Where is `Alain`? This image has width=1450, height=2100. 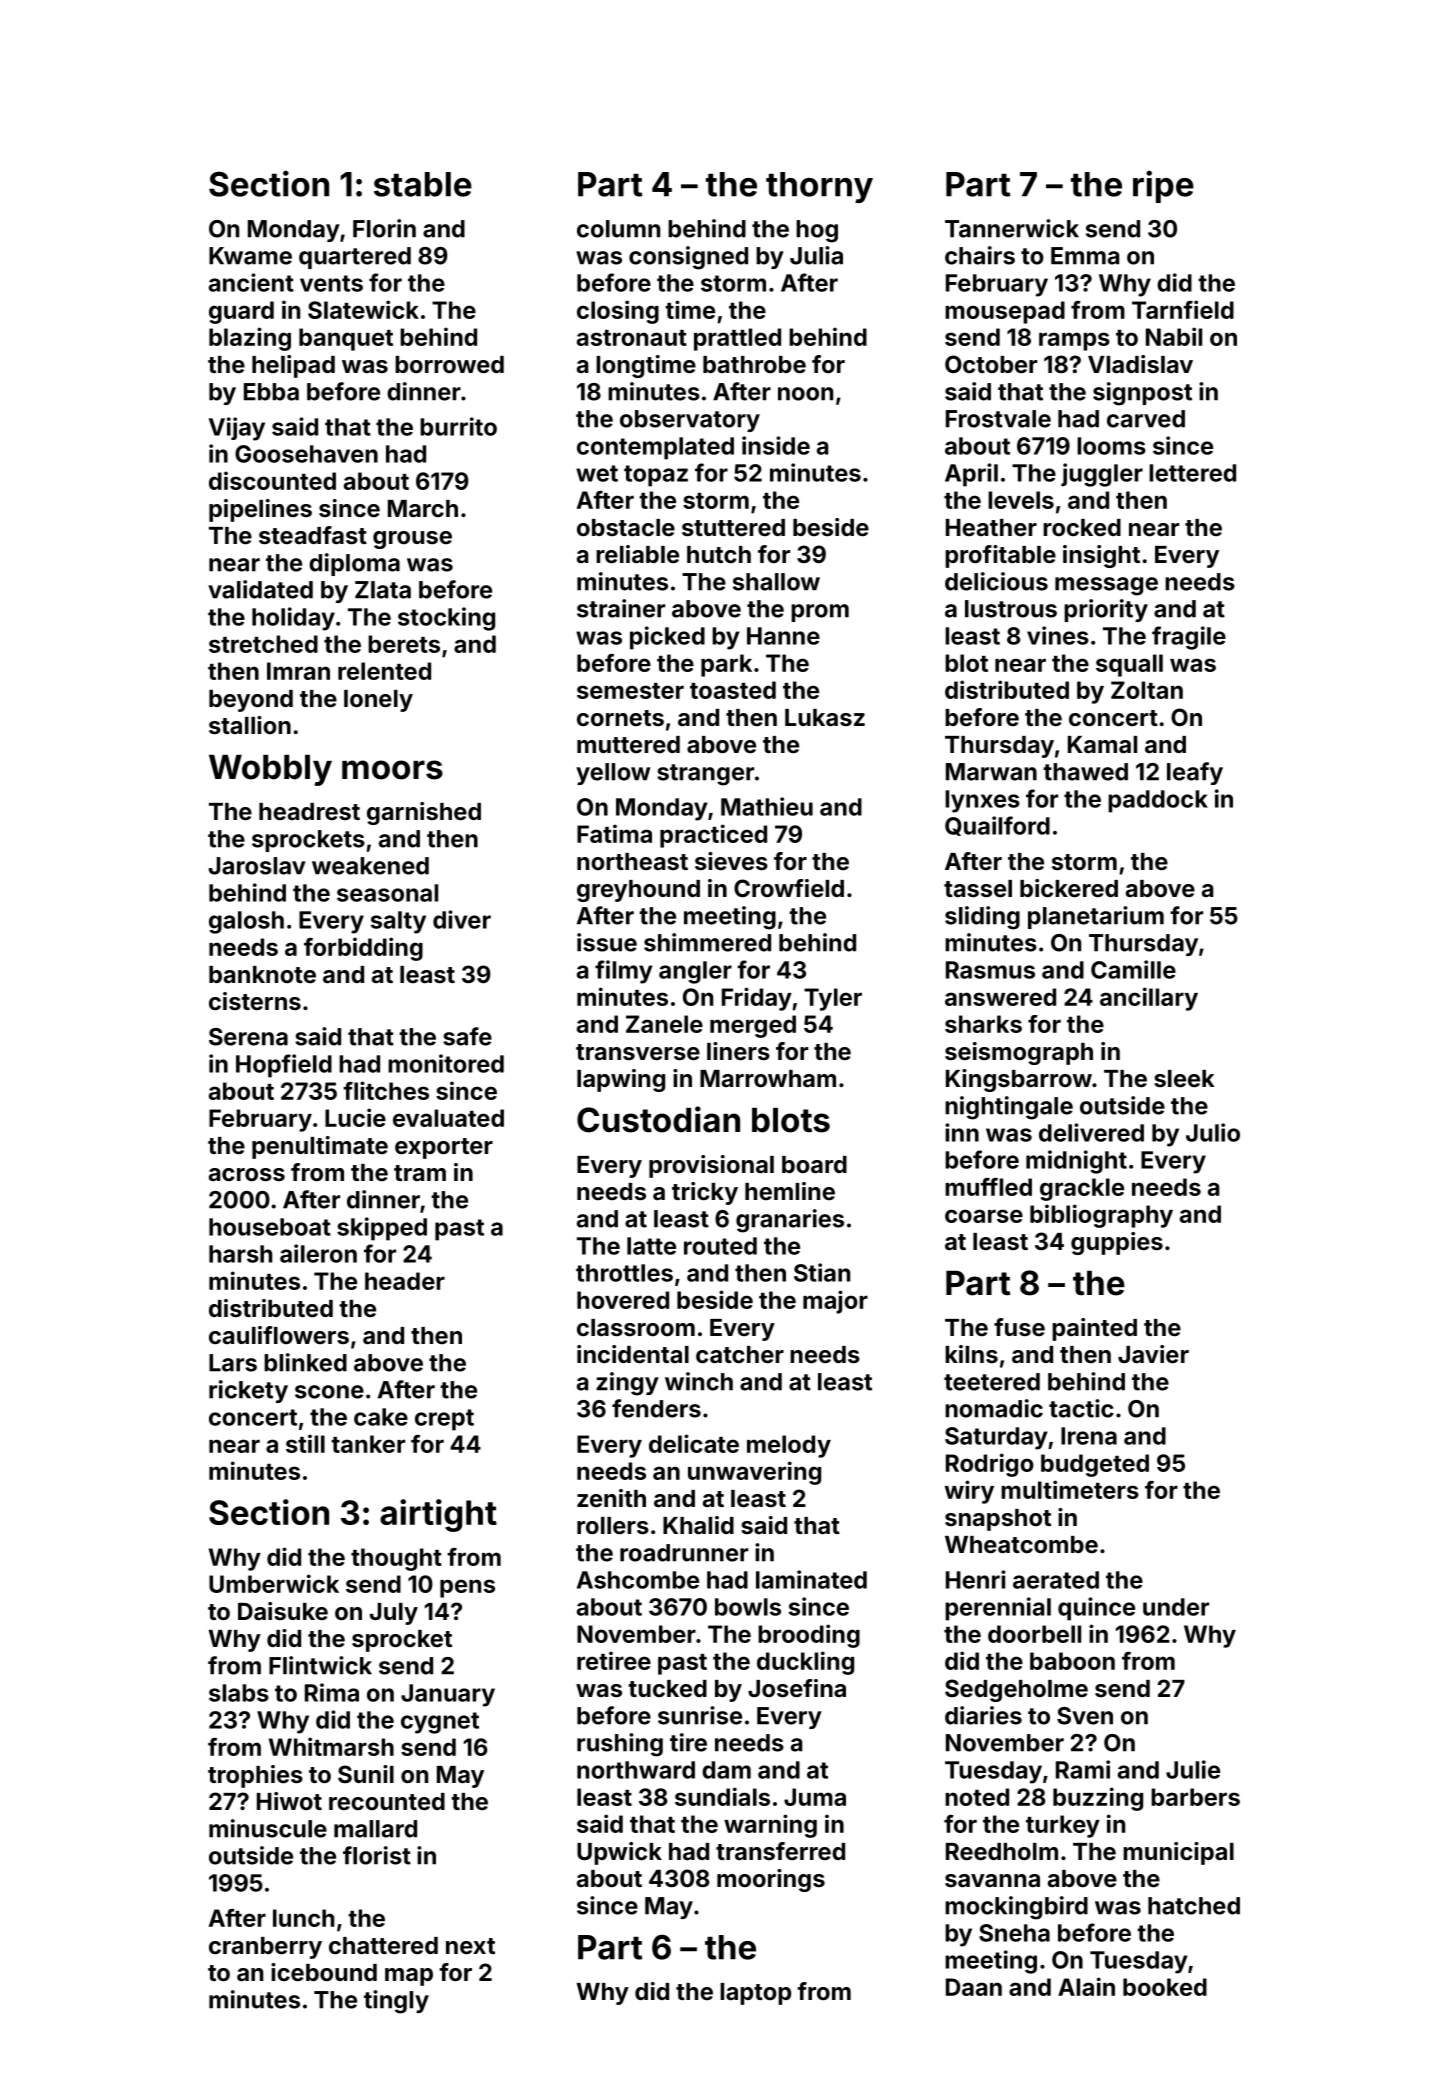 Alain is located at coordinates (1086, 1986).
